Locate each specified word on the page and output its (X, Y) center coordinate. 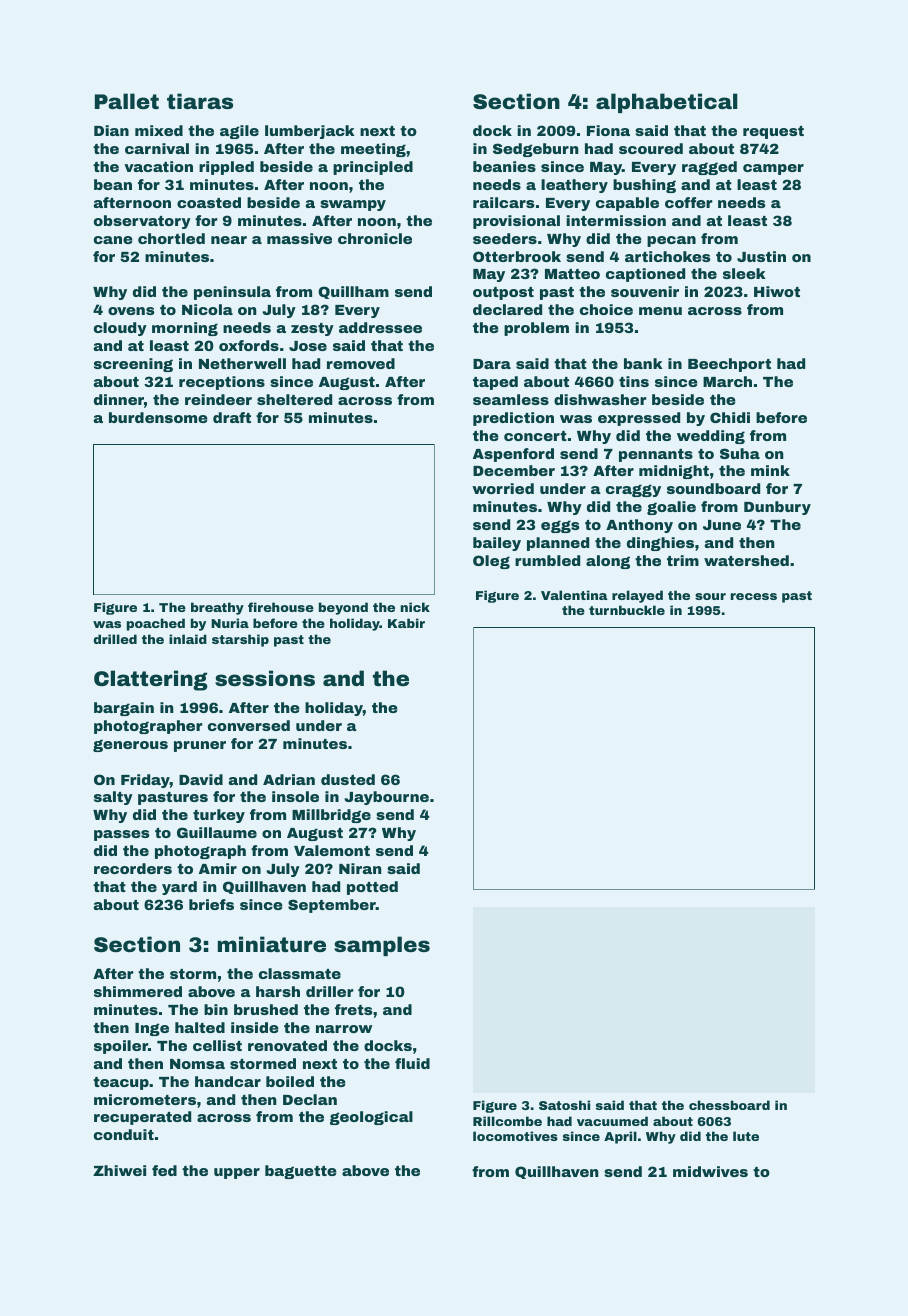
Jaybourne (386, 798)
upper (237, 1173)
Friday (145, 781)
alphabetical (667, 103)
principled (373, 168)
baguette (301, 1172)
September (332, 906)
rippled (226, 168)
